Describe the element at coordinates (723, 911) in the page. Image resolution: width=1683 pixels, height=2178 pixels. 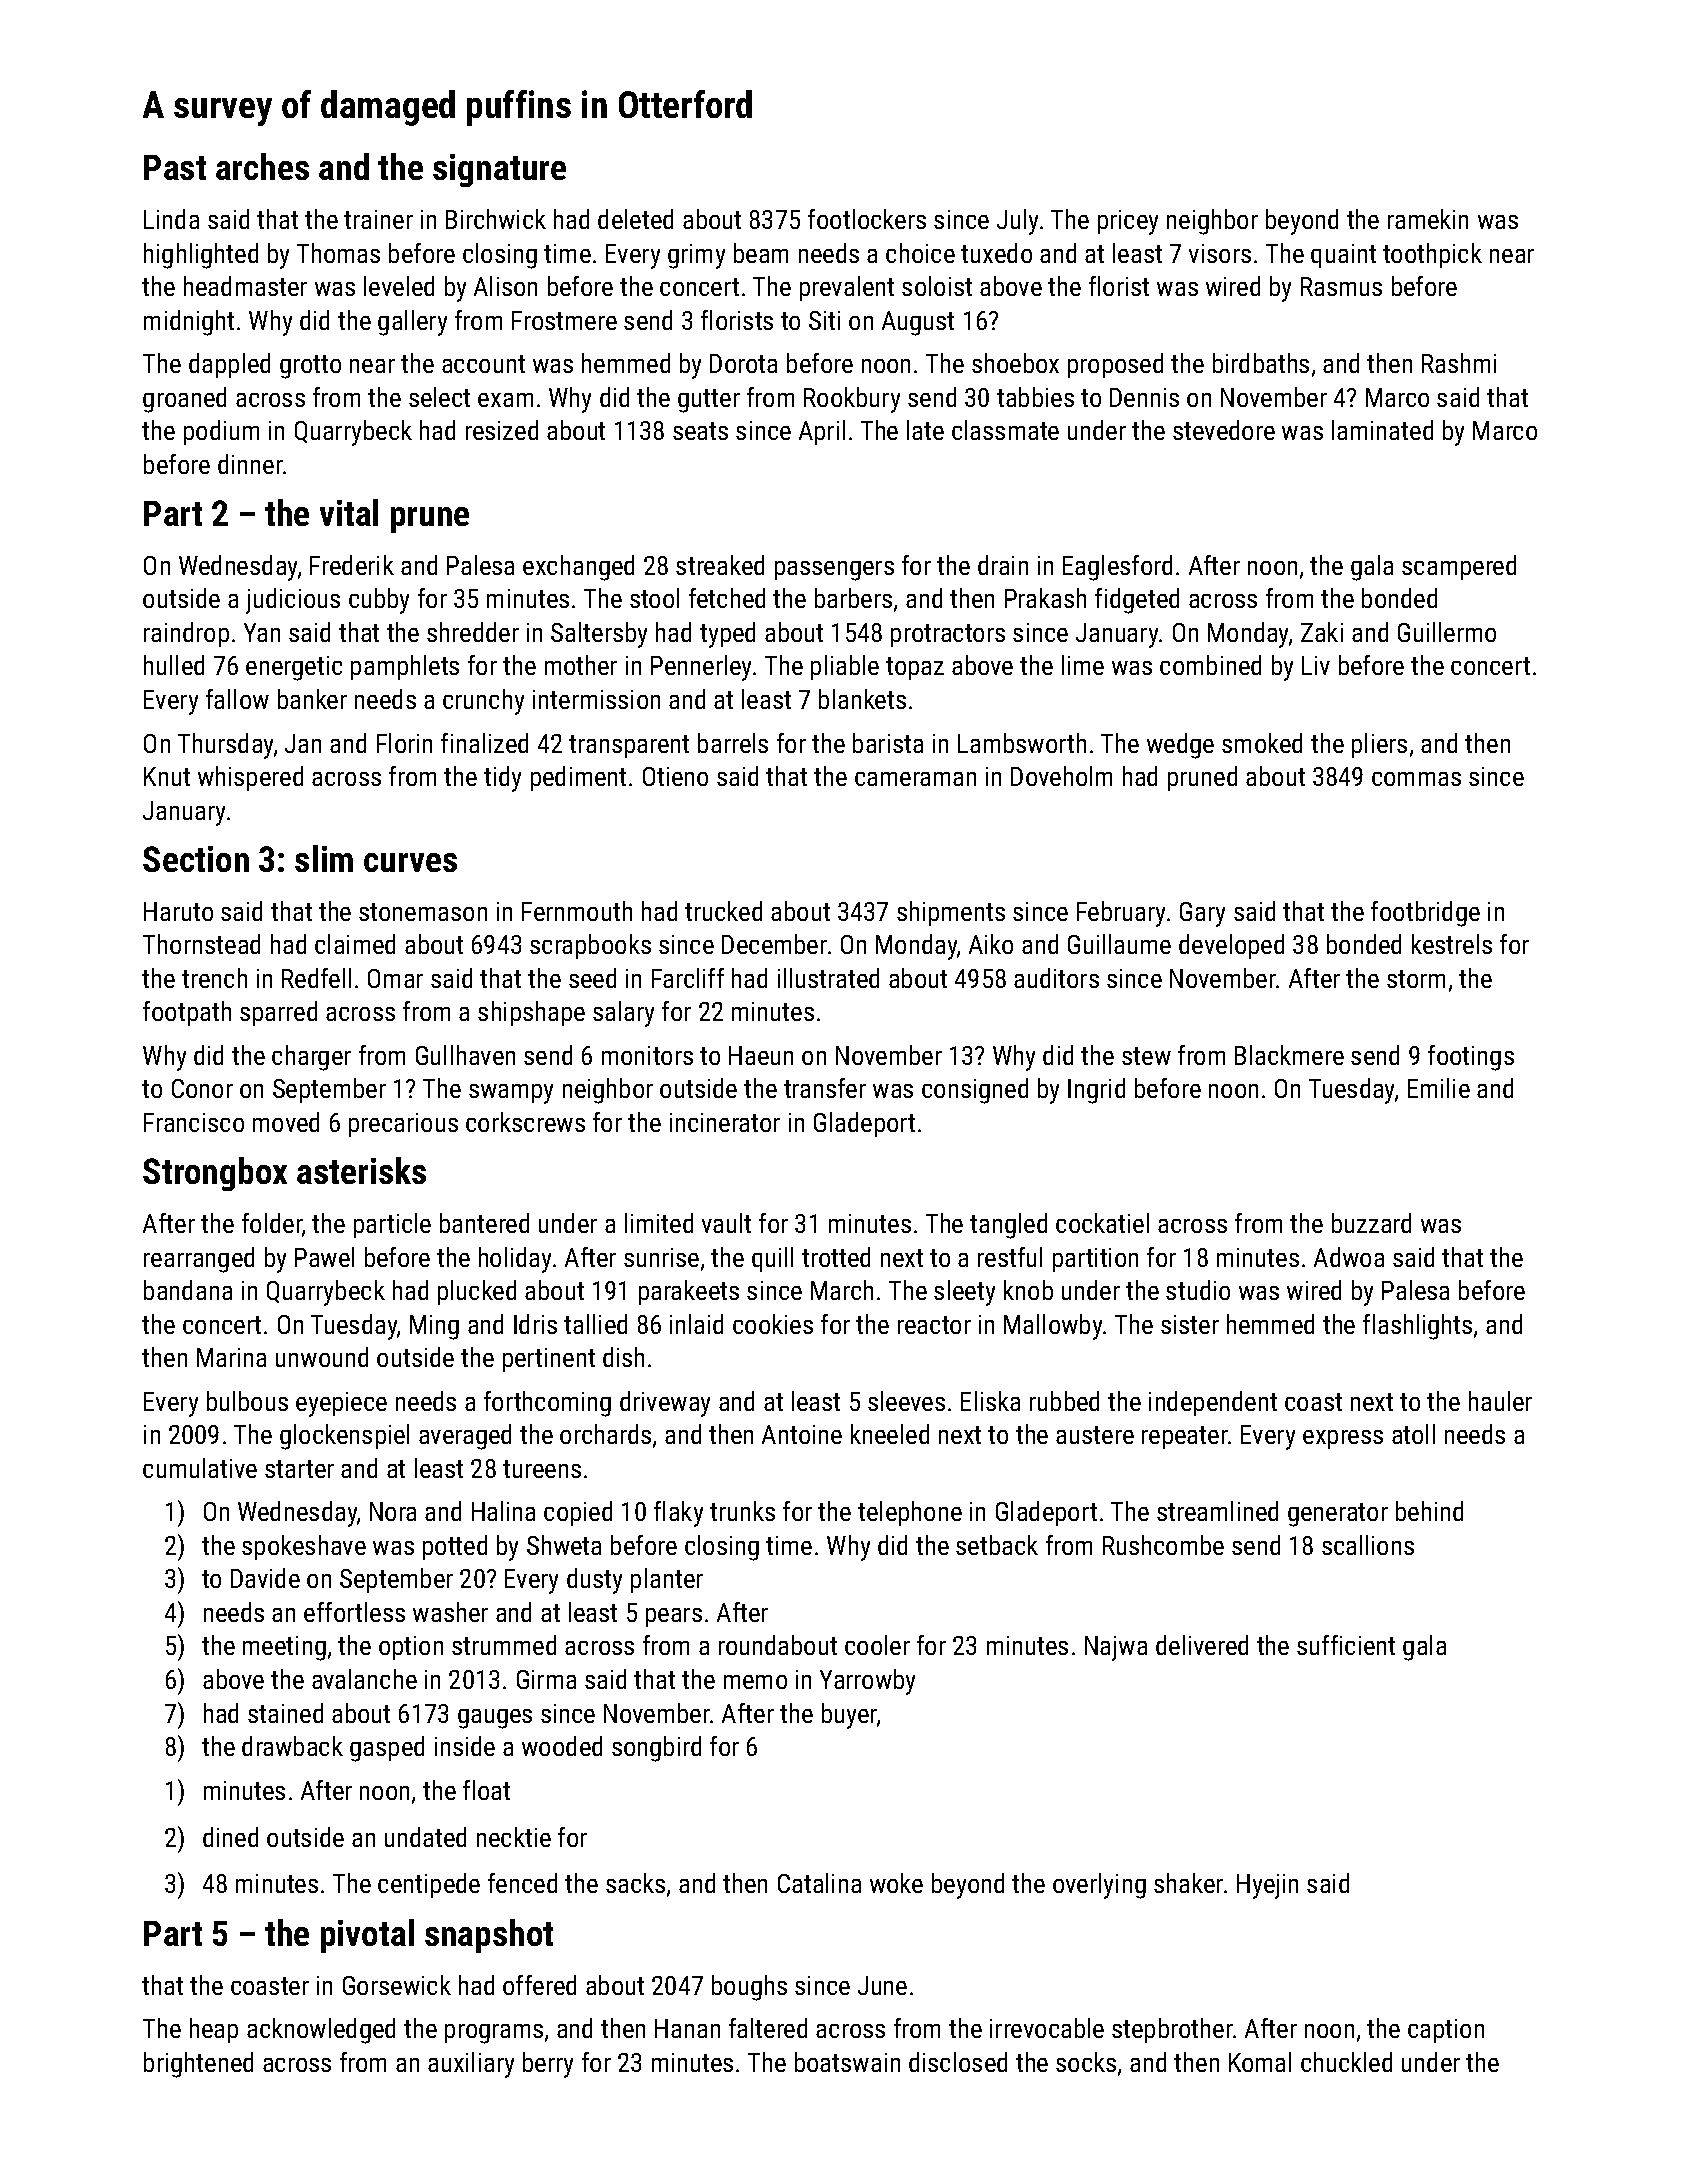
I see `trucked` at that location.
